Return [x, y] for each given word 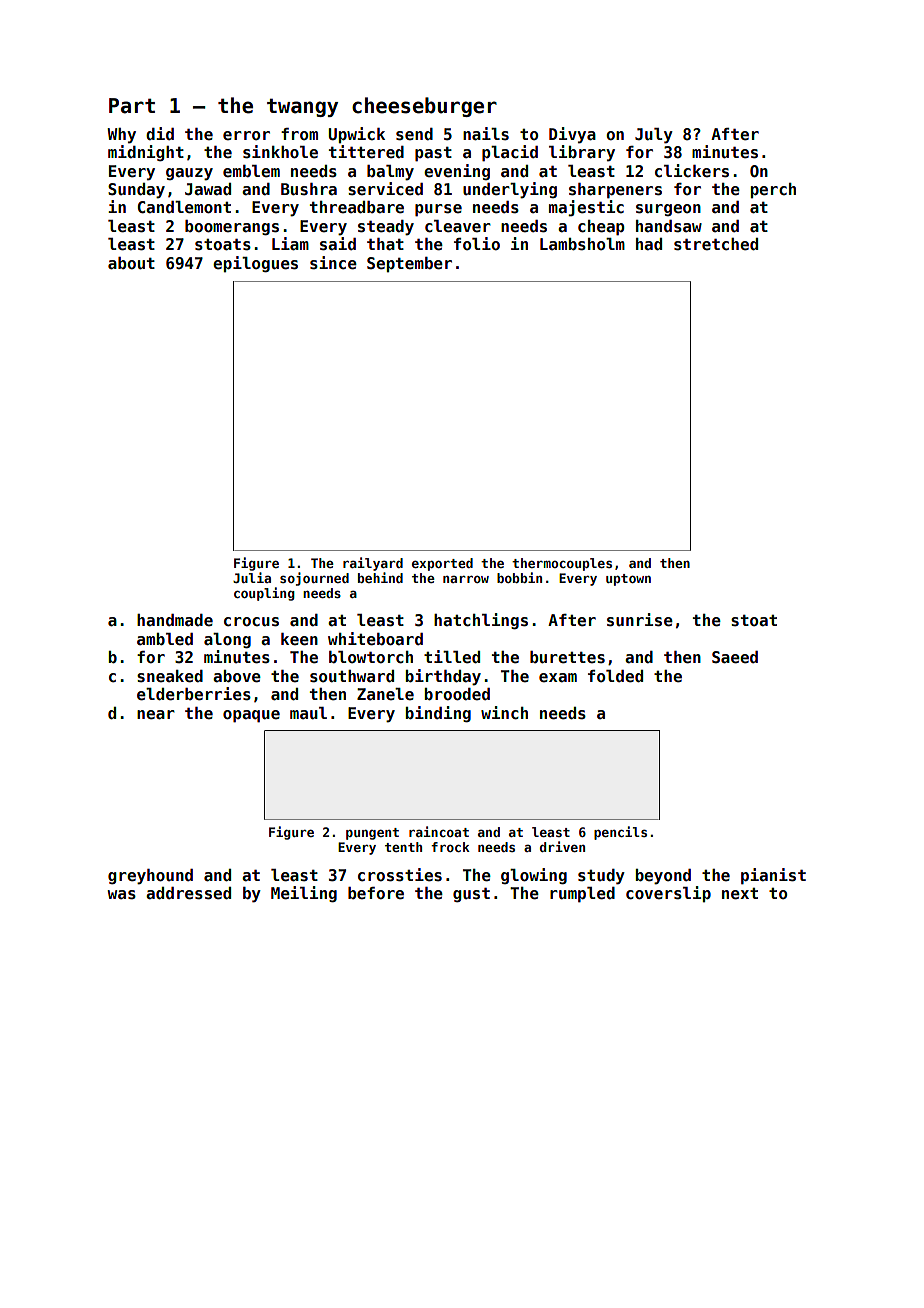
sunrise [640, 620]
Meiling [304, 894]
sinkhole [280, 152]
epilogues [255, 264]
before [376, 893]
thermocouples [562, 564]
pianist [773, 876]
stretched [716, 244]
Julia [252, 577]
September [409, 265]
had [649, 244]
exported [442, 564]
